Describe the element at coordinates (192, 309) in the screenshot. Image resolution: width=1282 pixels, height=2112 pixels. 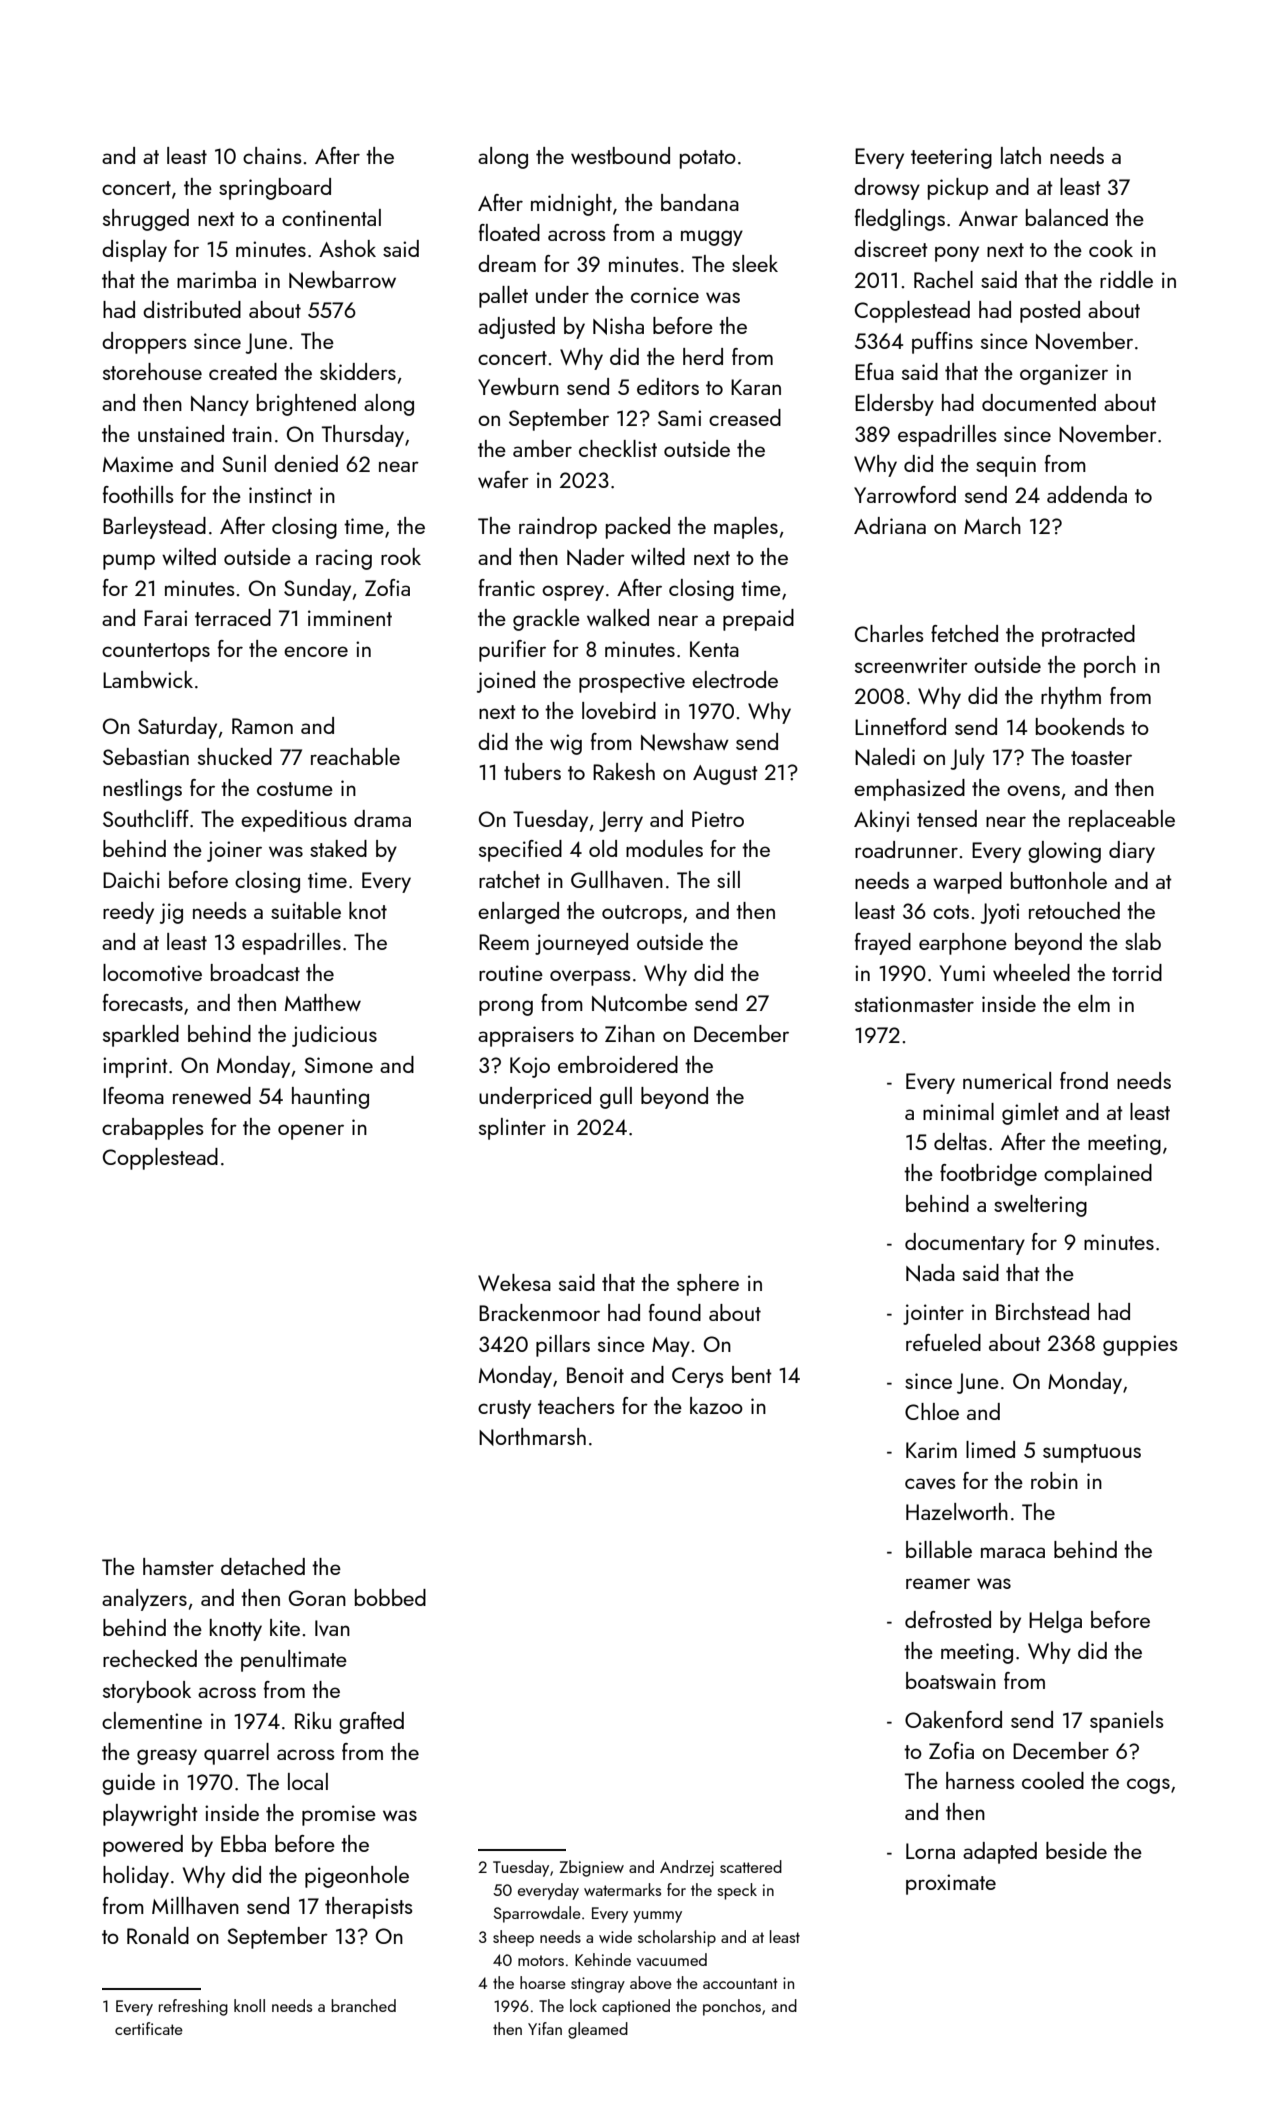
I see `distributed` at that location.
